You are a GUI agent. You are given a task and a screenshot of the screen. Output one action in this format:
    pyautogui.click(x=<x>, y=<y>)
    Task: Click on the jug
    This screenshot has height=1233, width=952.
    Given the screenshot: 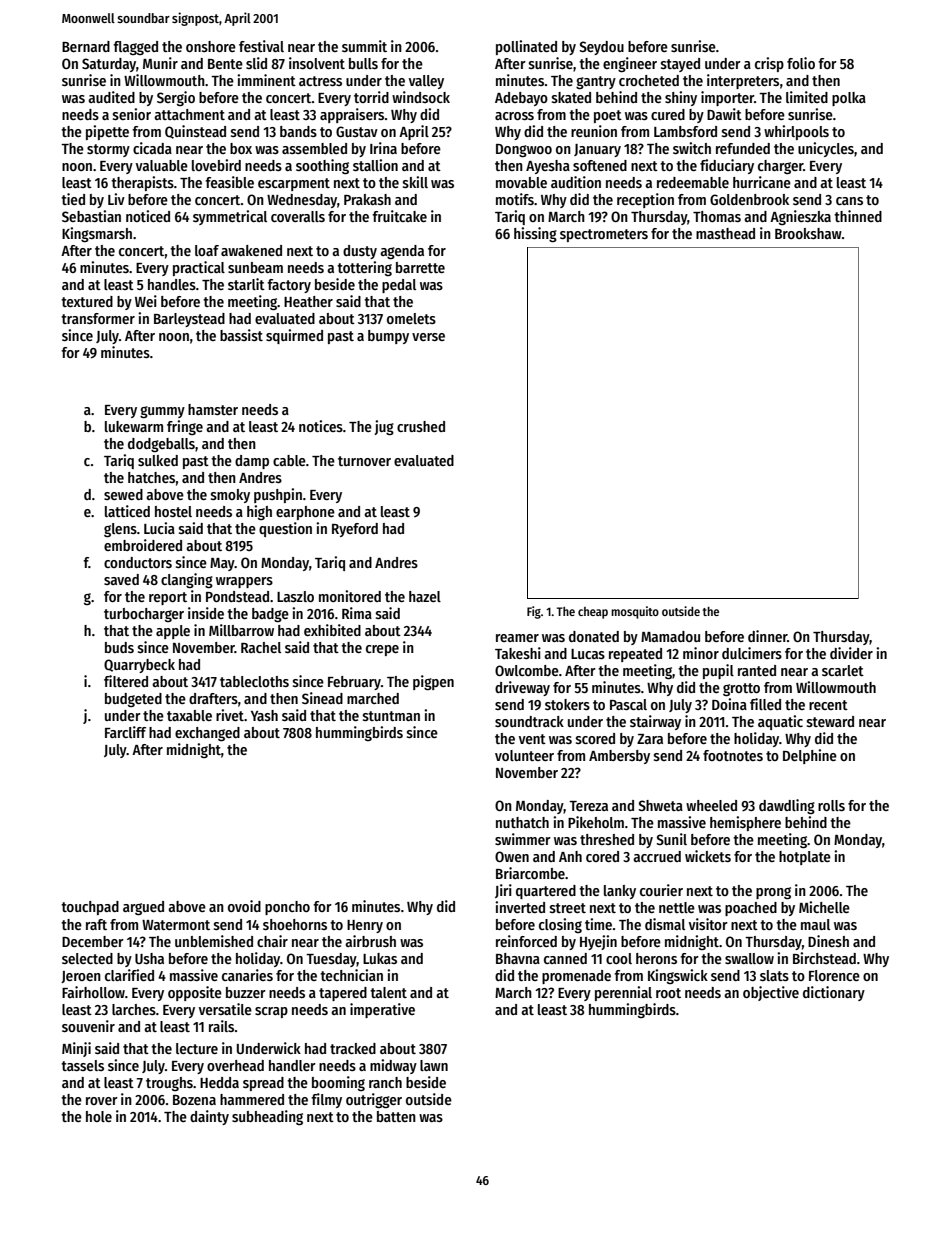 What is the action you would take?
    pyautogui.click(x=384, y=427)
